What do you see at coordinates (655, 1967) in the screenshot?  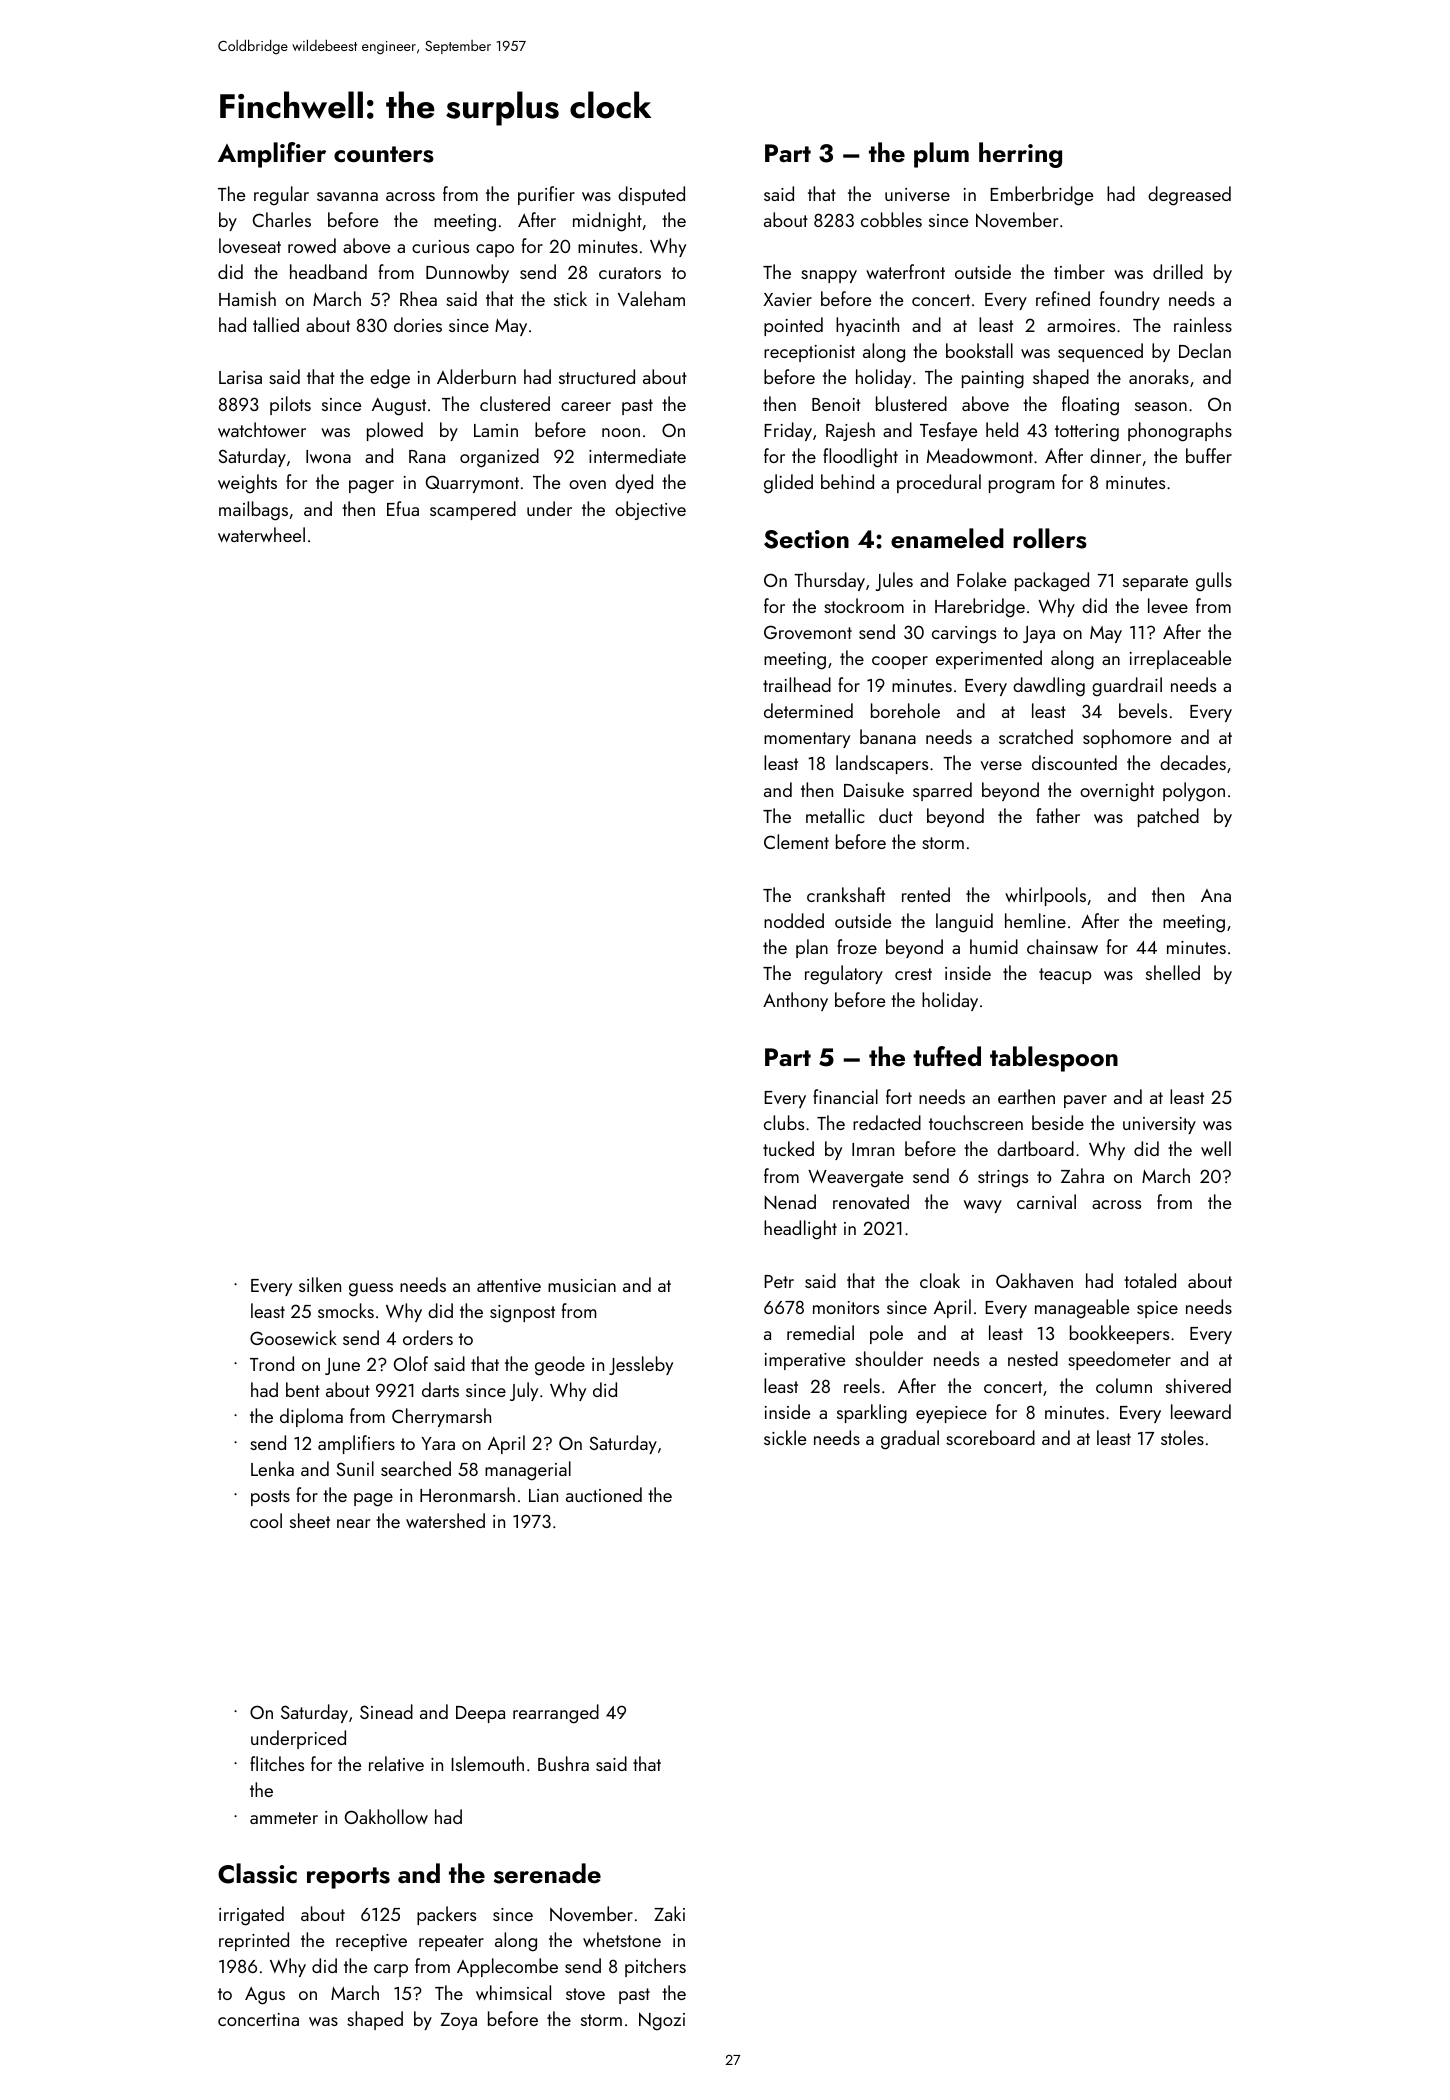 I see `pitchers` at bounding box center [655, 1967].
